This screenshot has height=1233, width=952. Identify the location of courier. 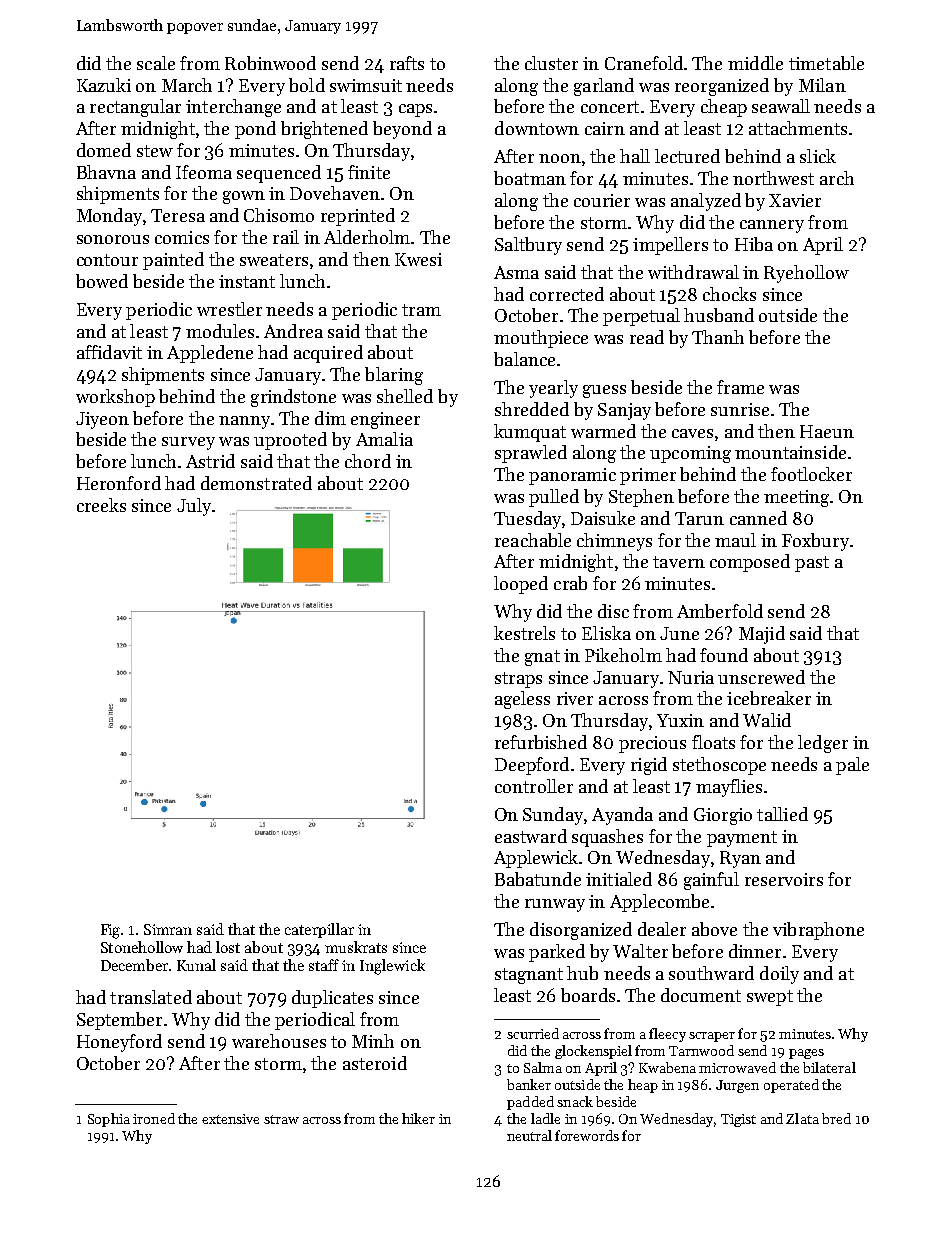
(602, 200).
